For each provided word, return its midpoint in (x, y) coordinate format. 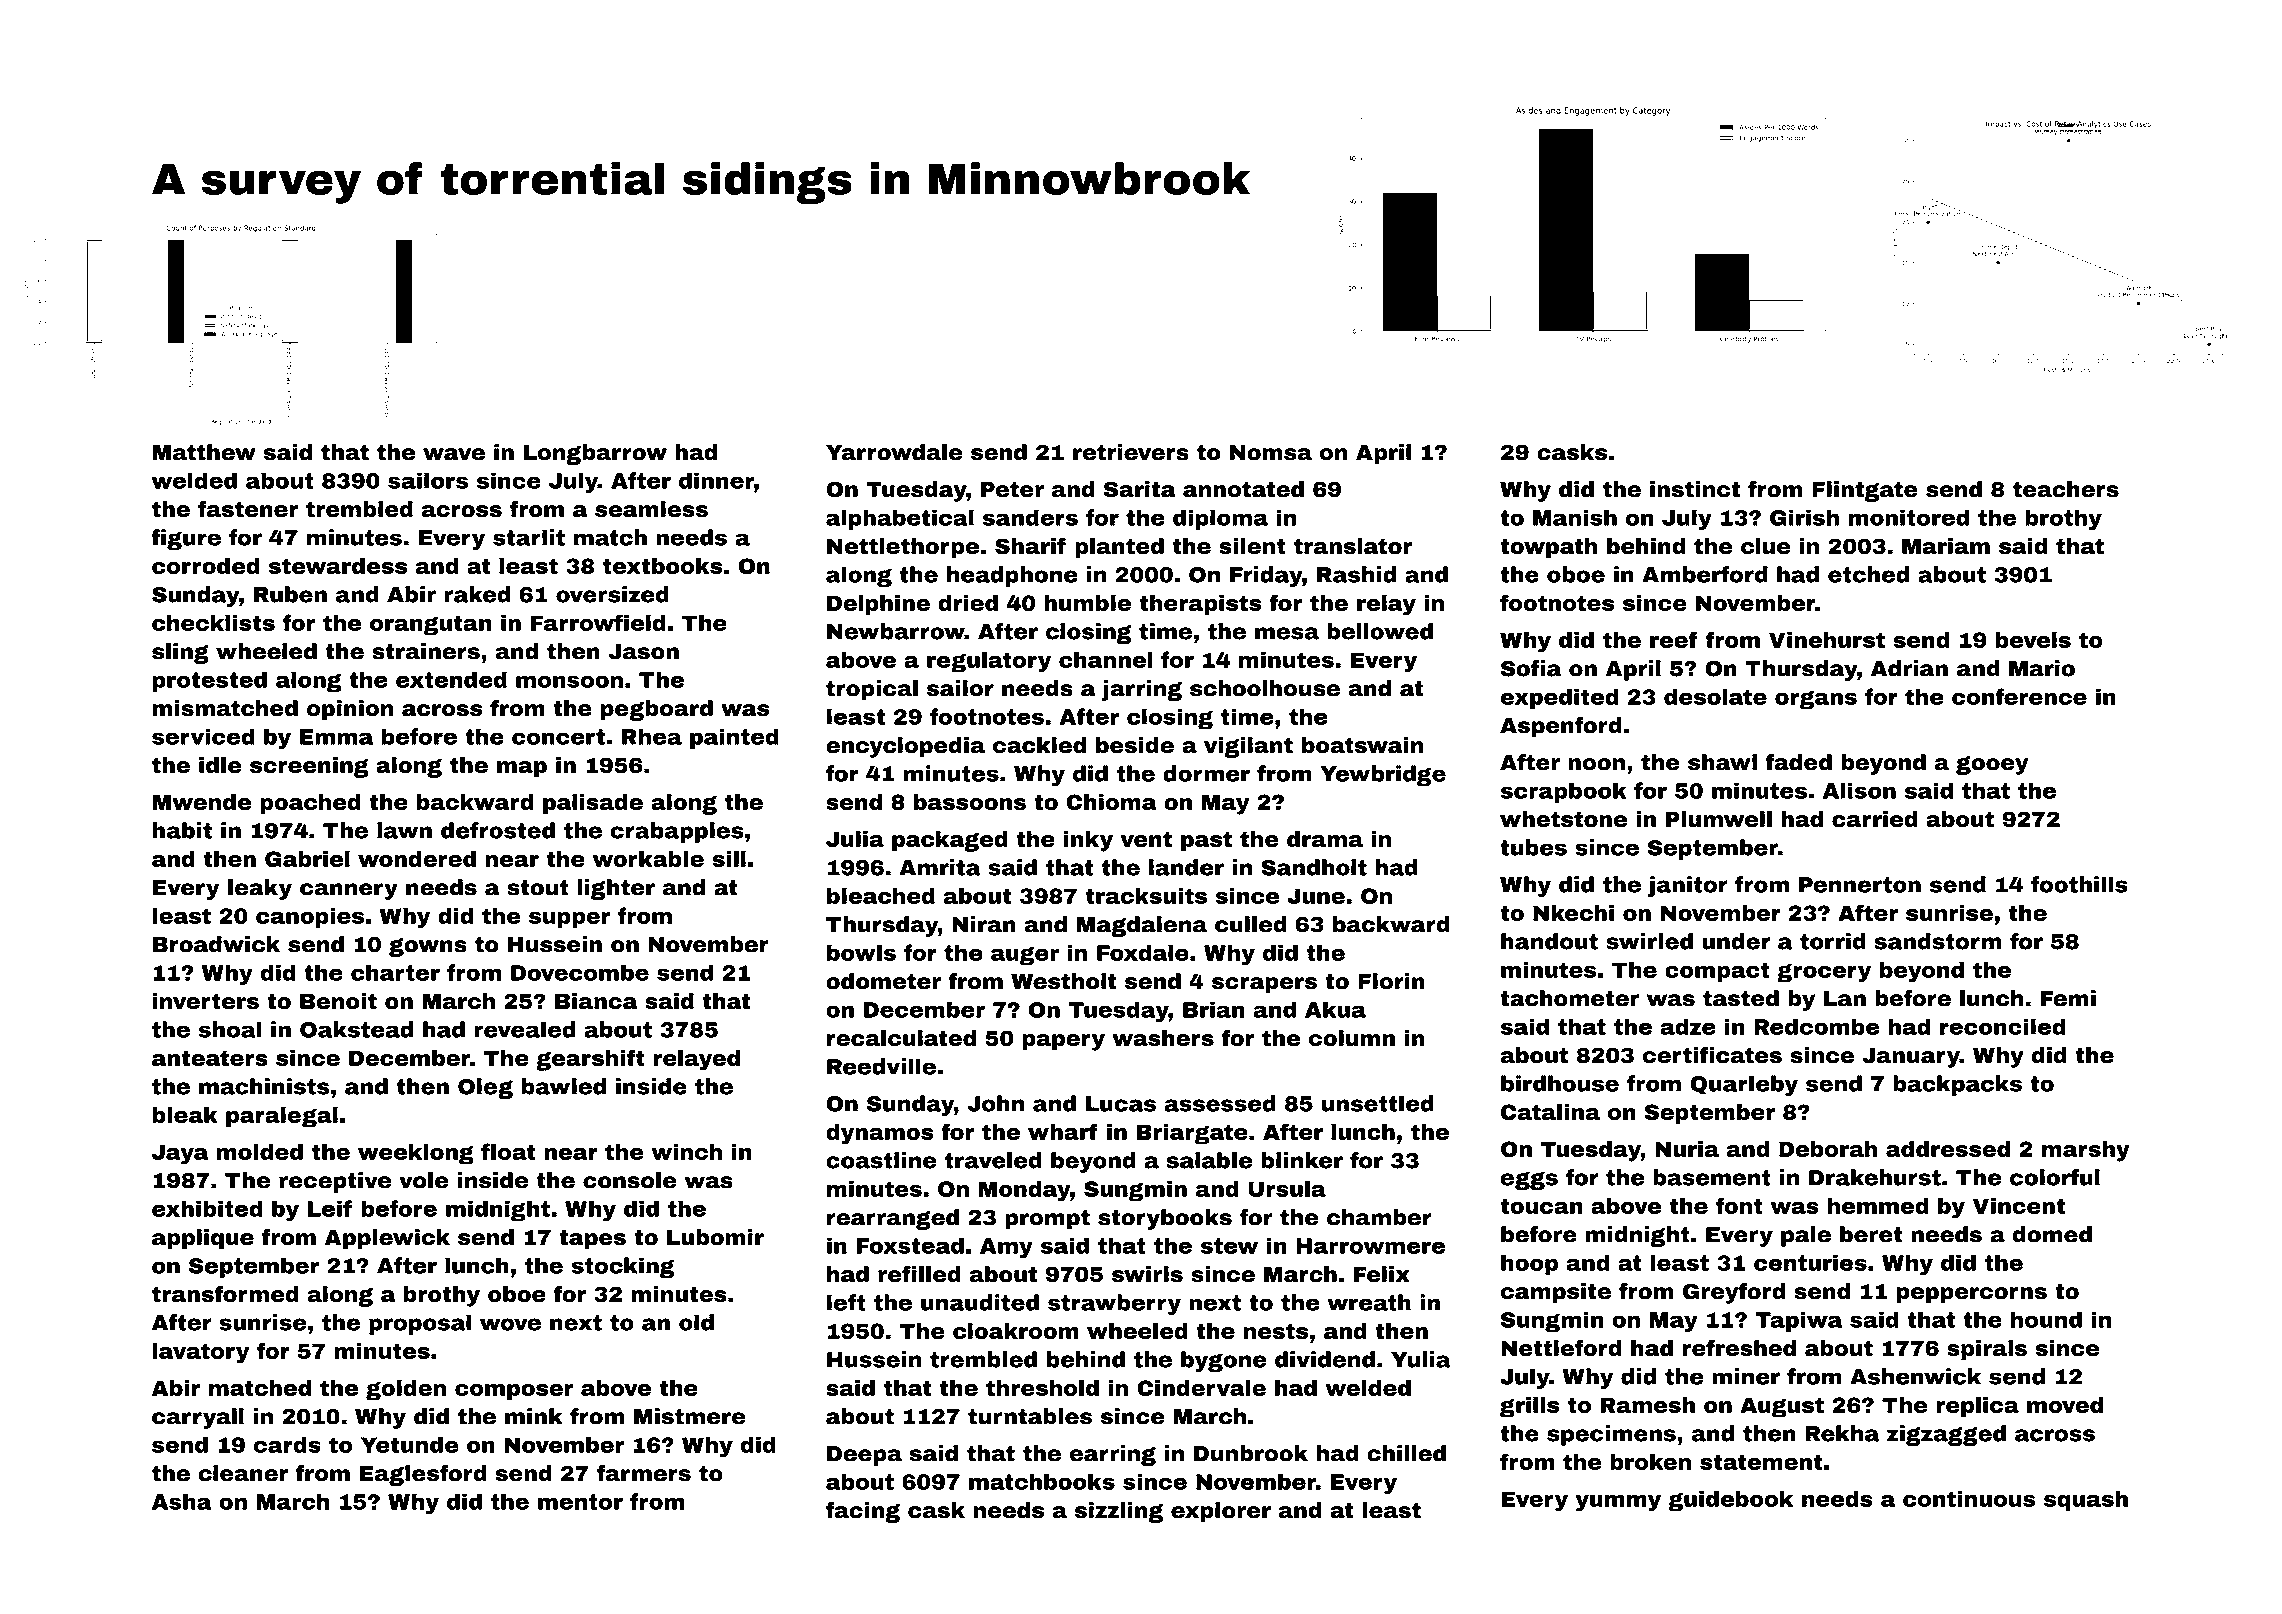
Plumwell (1719, 819)
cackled (1039, 745)
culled (1251, 924)
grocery (1824, 973)
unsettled (1378, 1103)
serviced (203, 736)
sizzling (1119, 1512)
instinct (1695, 489)
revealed (525, 1029)
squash (2086, 1500)
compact (1717, 972)
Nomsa (1271, 453)
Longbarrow (595, 454)
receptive (335, 1182)
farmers (644, 1473)
